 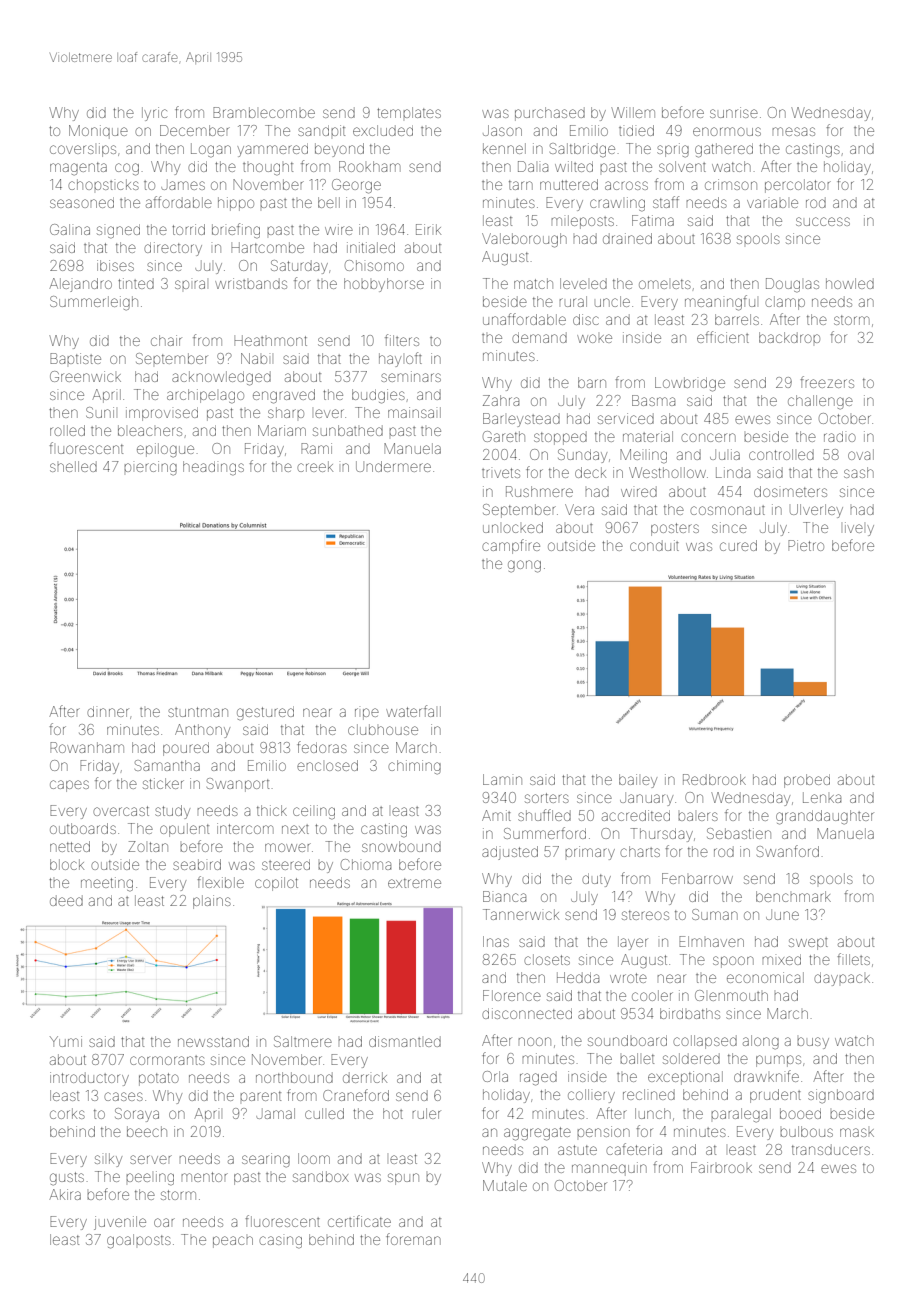 I want to click on transducers, so click(x=831, y=1149).
